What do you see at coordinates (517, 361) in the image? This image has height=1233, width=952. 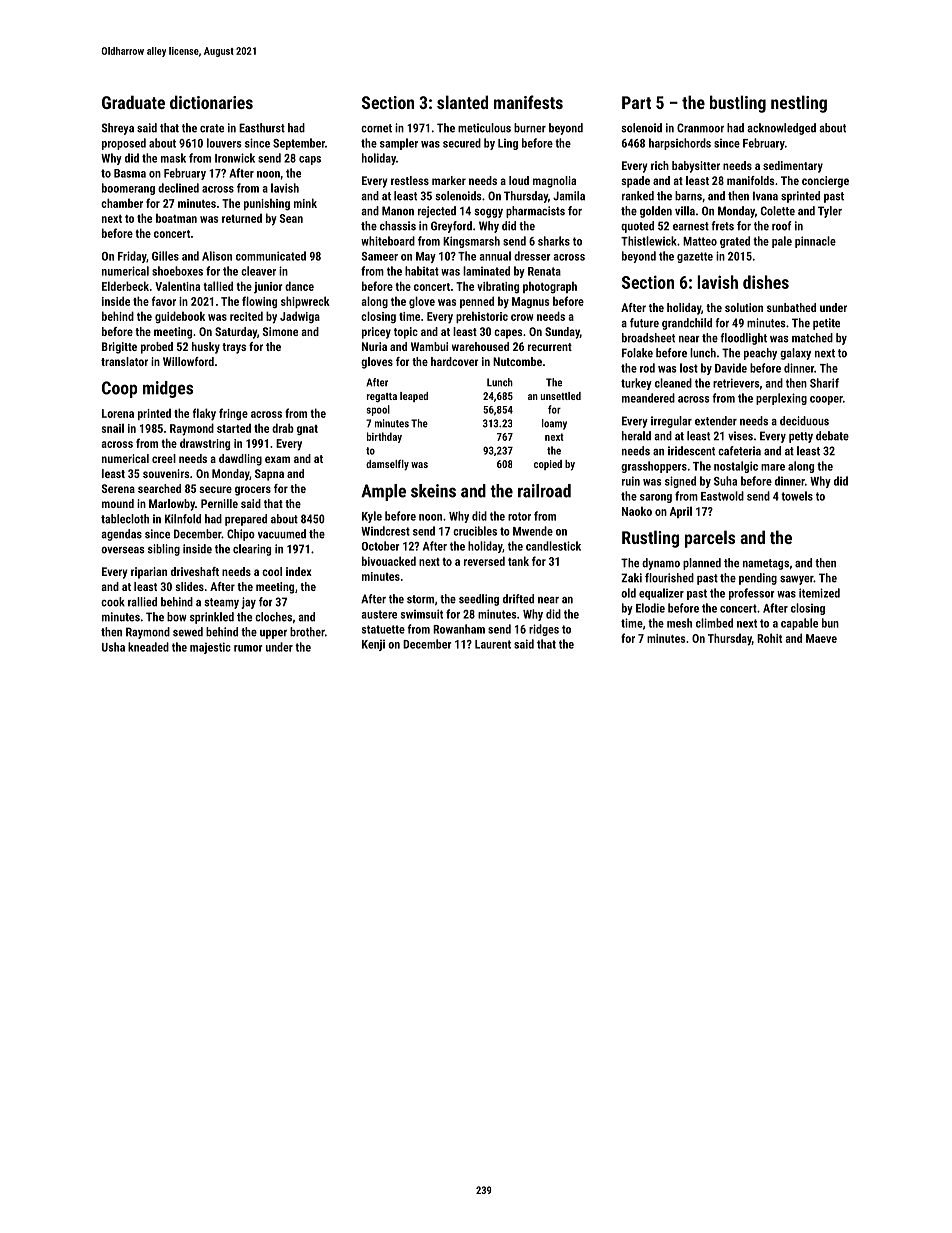 I see `Nutcombe` at bounding box center [517, 361].
